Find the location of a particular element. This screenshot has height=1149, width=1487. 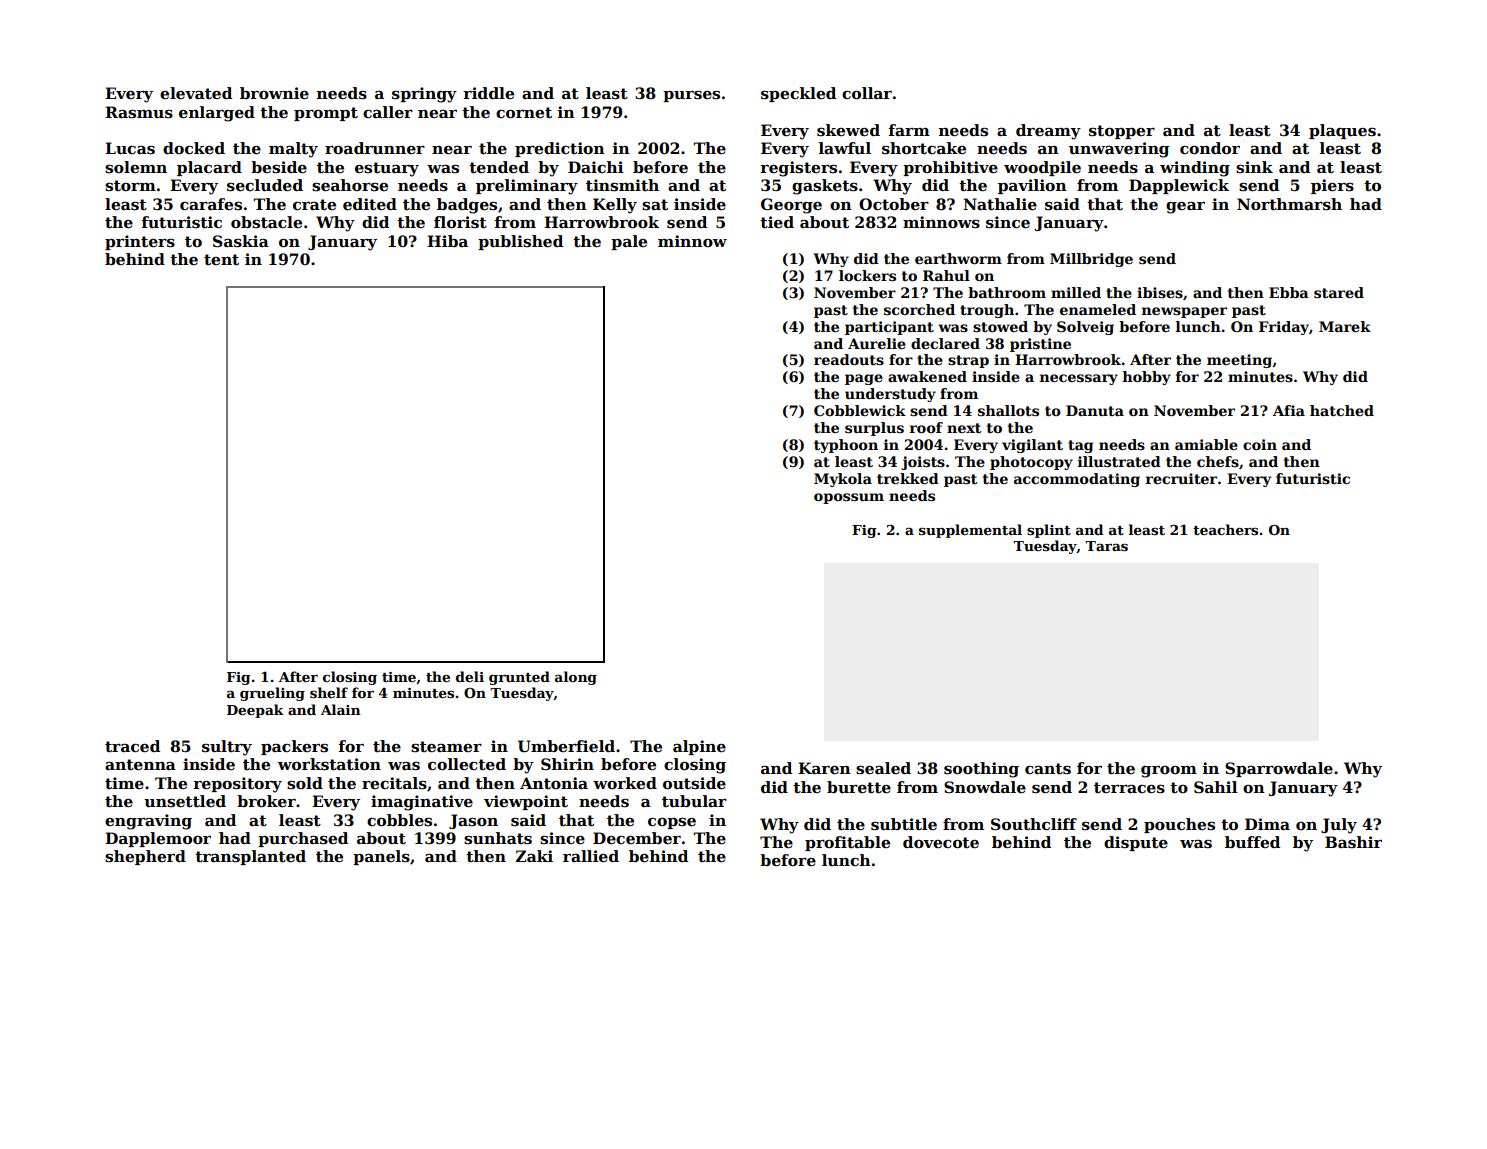

riddle is located at coordinates (488, 93).
